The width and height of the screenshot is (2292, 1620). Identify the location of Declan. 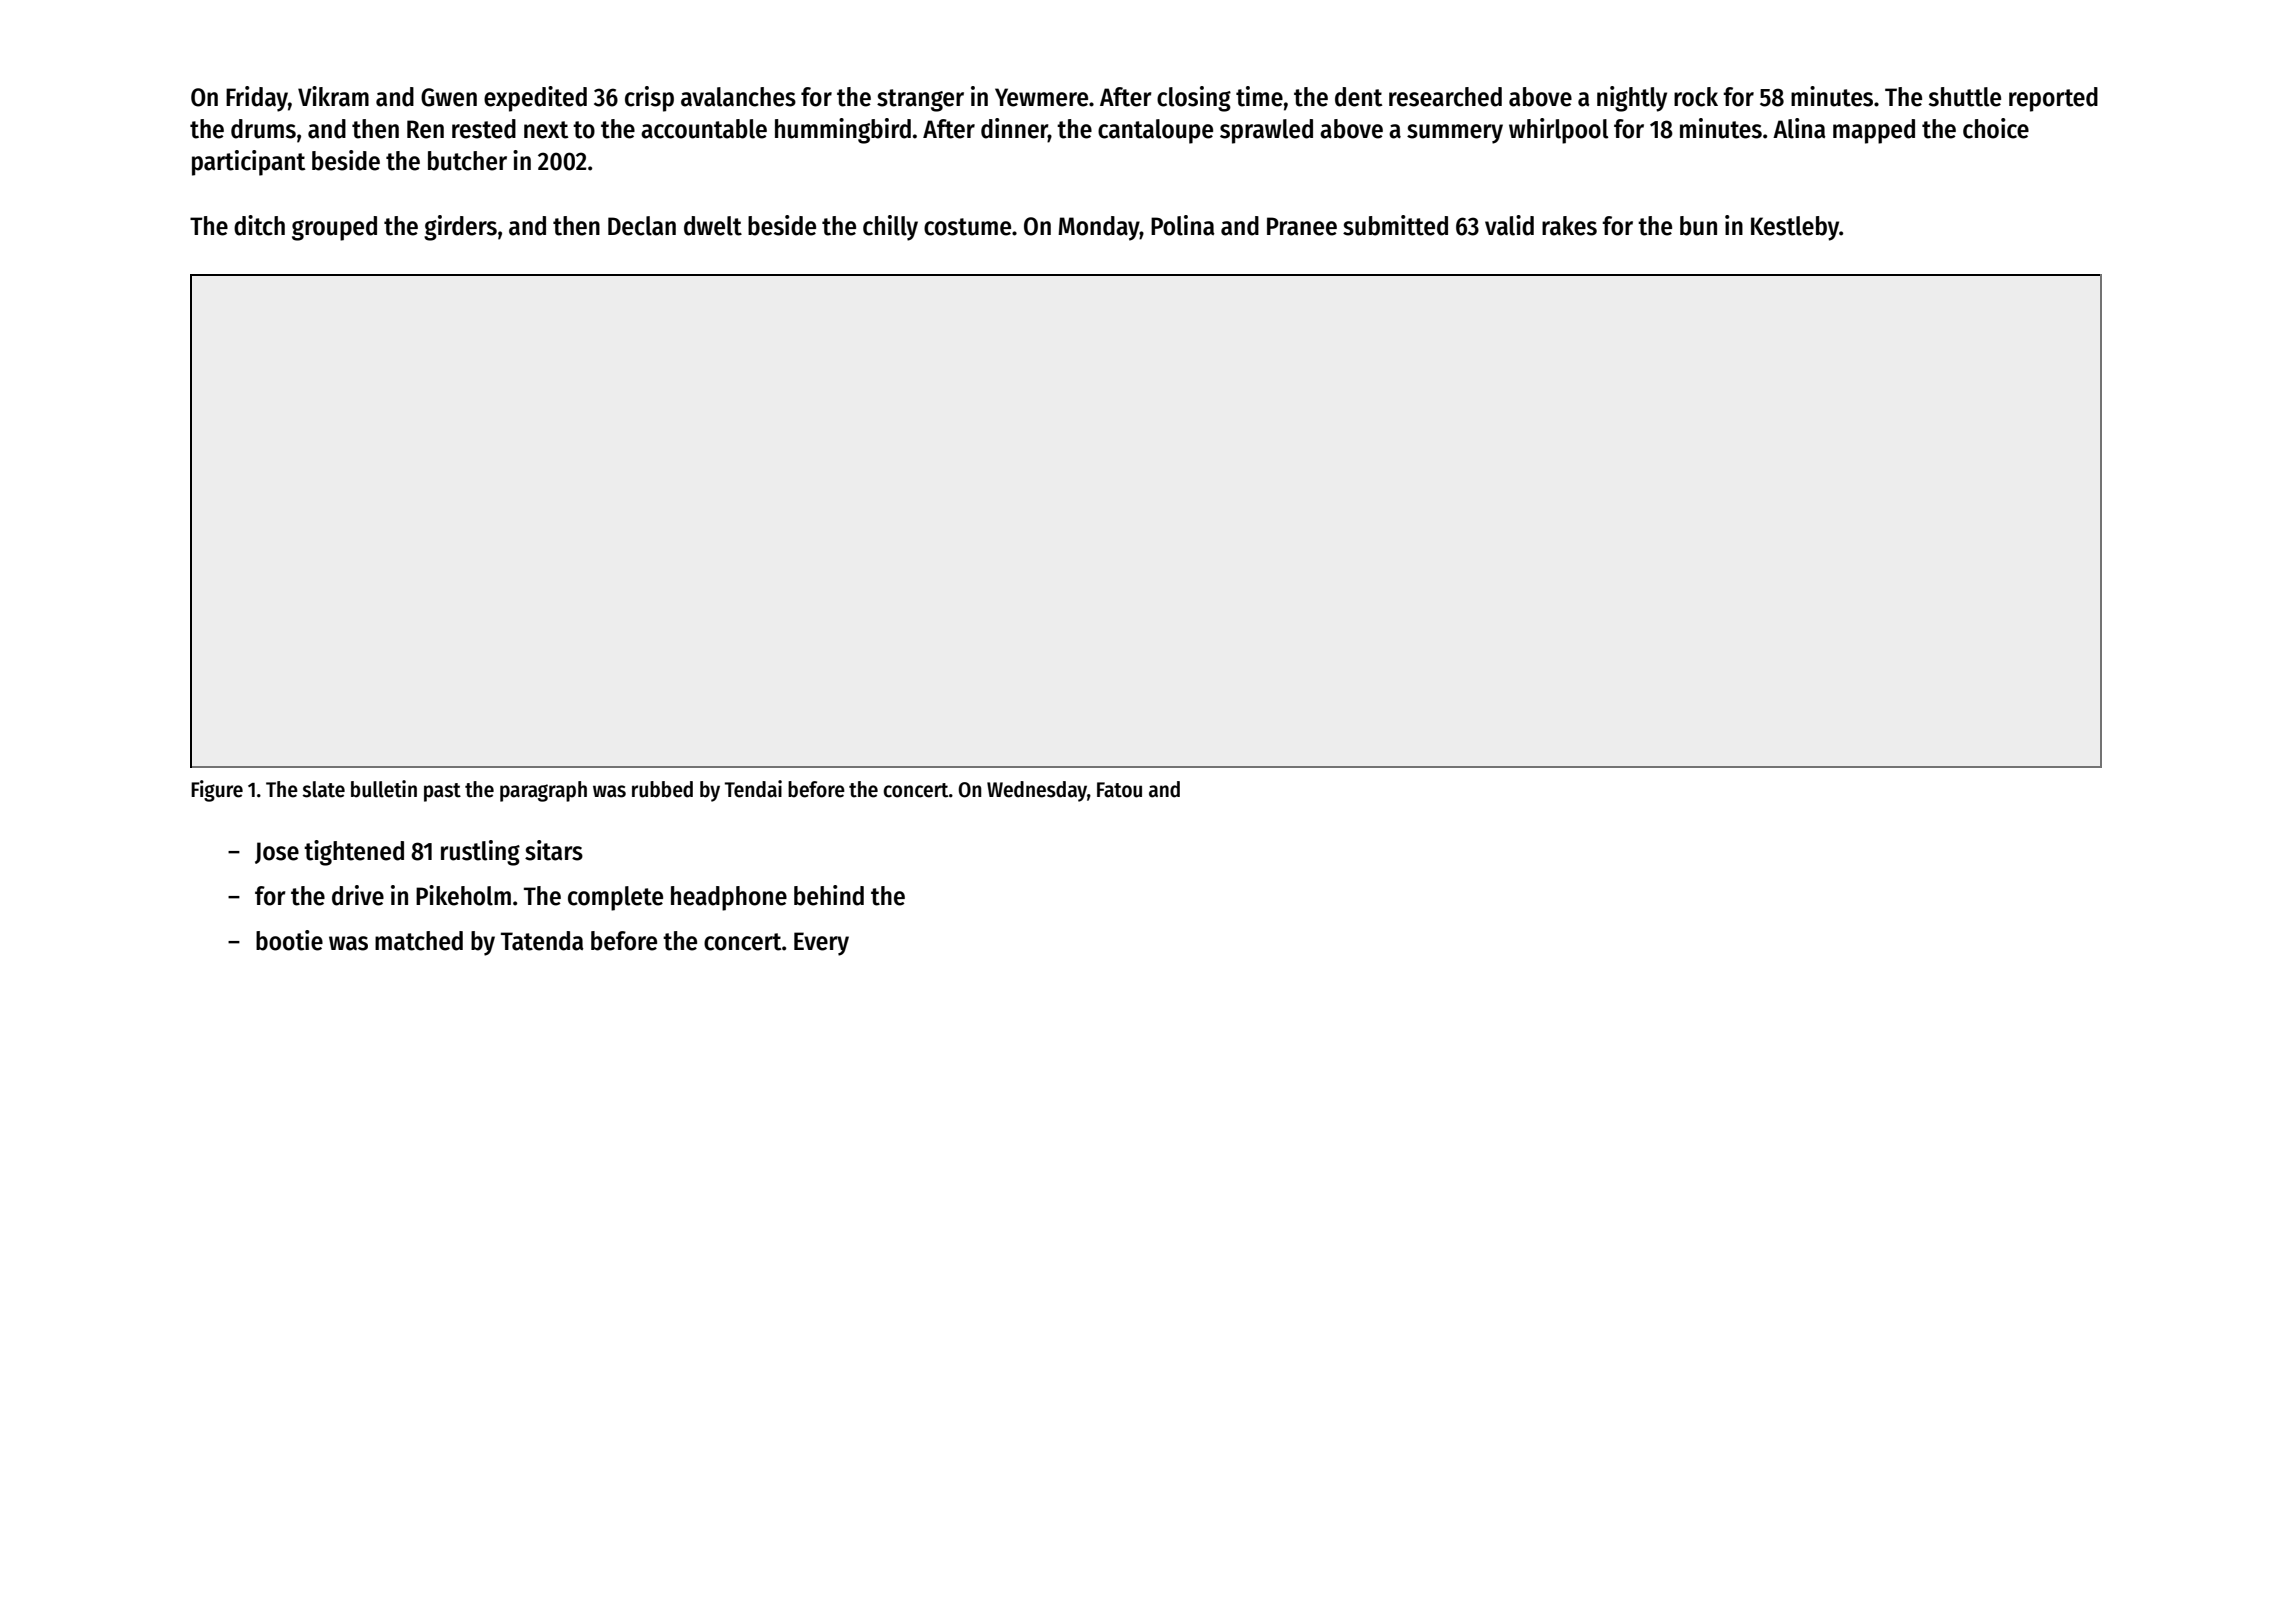
(642, 226).
